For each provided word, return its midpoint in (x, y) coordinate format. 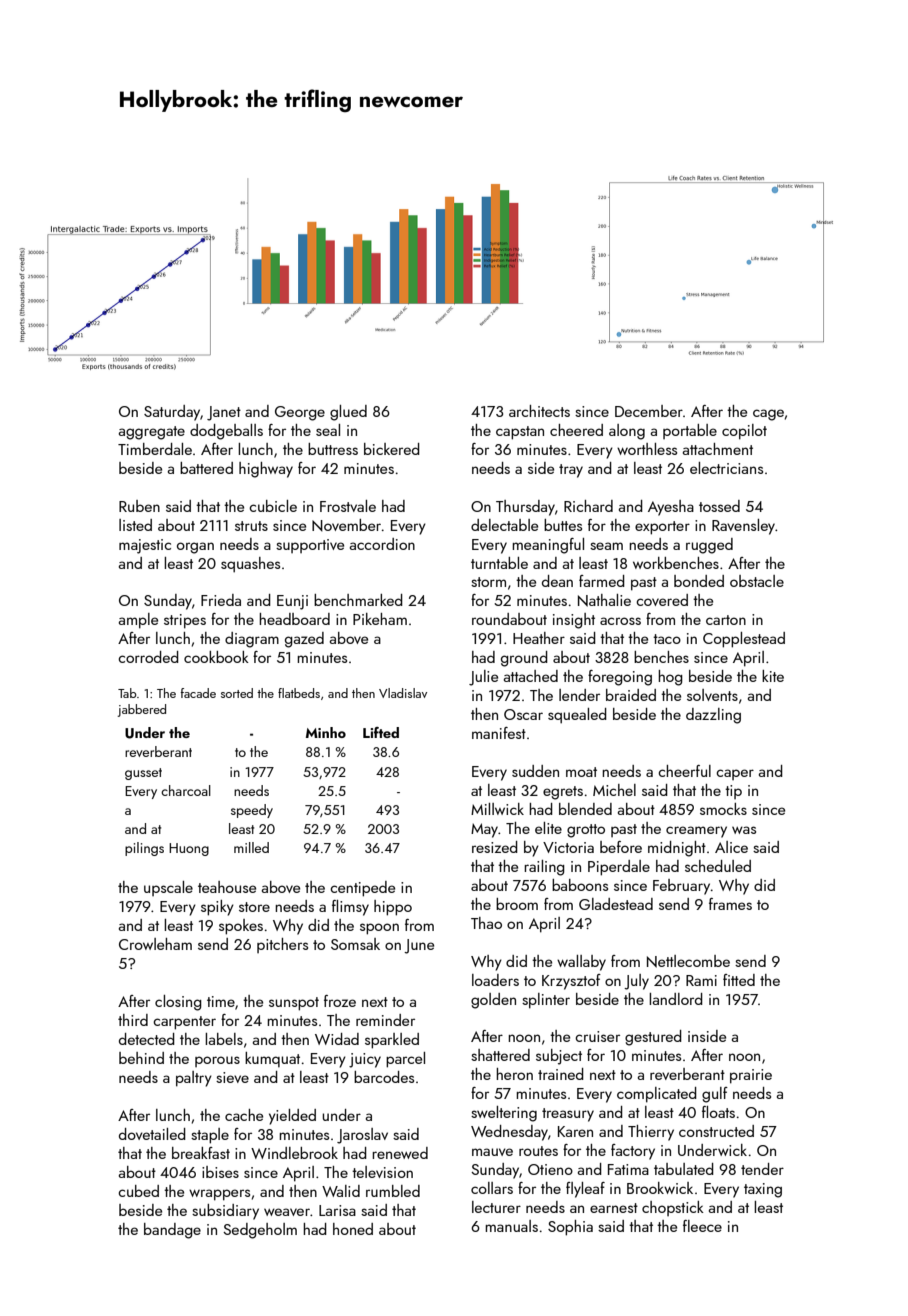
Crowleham (155, 944)
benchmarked (358, 600)
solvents (712, 695)
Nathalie (604, 600)
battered (206, 468)
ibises (220, 1172)
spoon (379, 929)
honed (353, 1229)
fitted (739, 980)
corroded (148, 657)
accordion (382, 544)
